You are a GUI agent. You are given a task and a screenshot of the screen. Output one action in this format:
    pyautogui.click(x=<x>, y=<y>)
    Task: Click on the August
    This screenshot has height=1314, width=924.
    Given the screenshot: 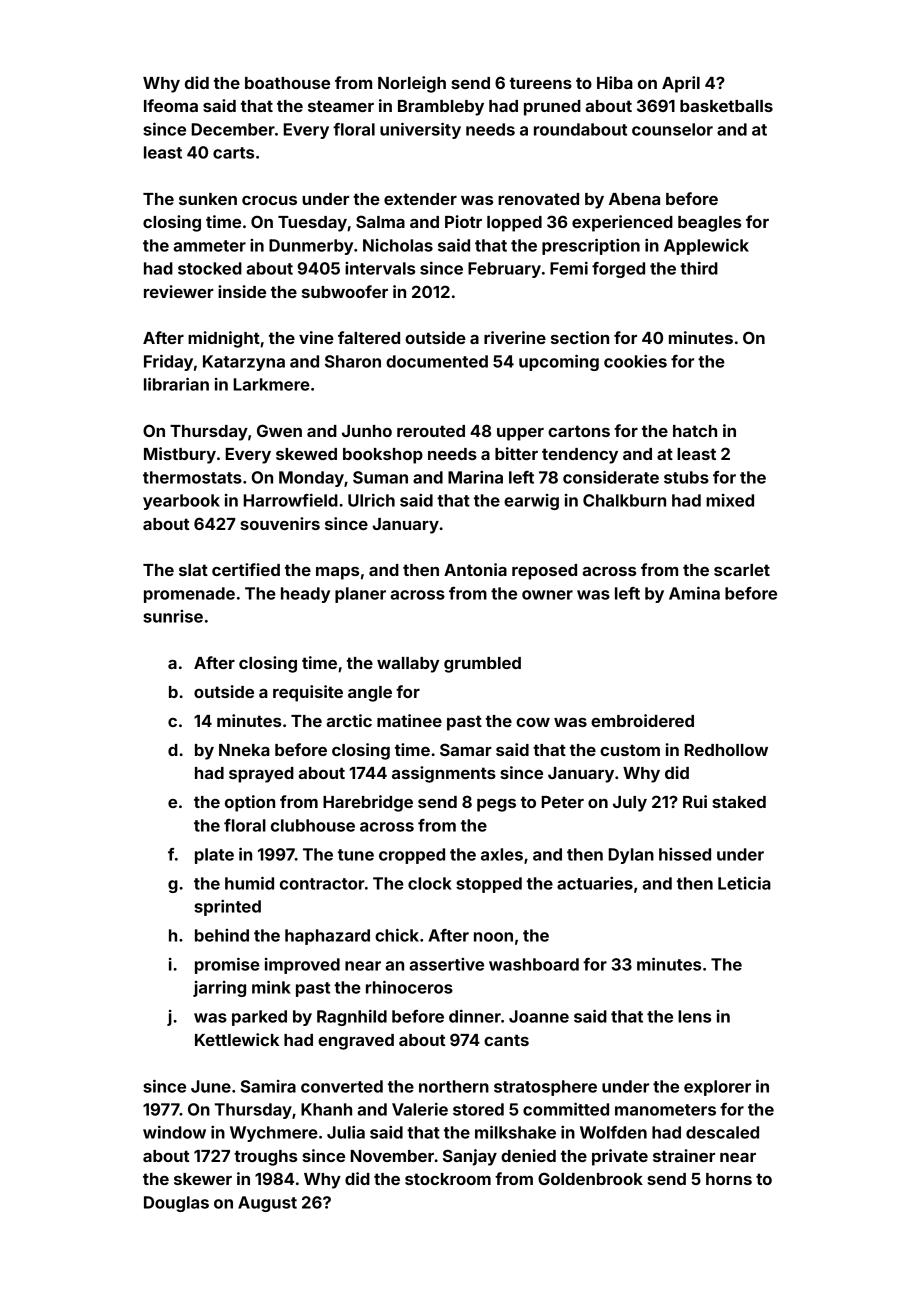 What is the action you would take?
    pyautogui.click(x=267, y=1204)
